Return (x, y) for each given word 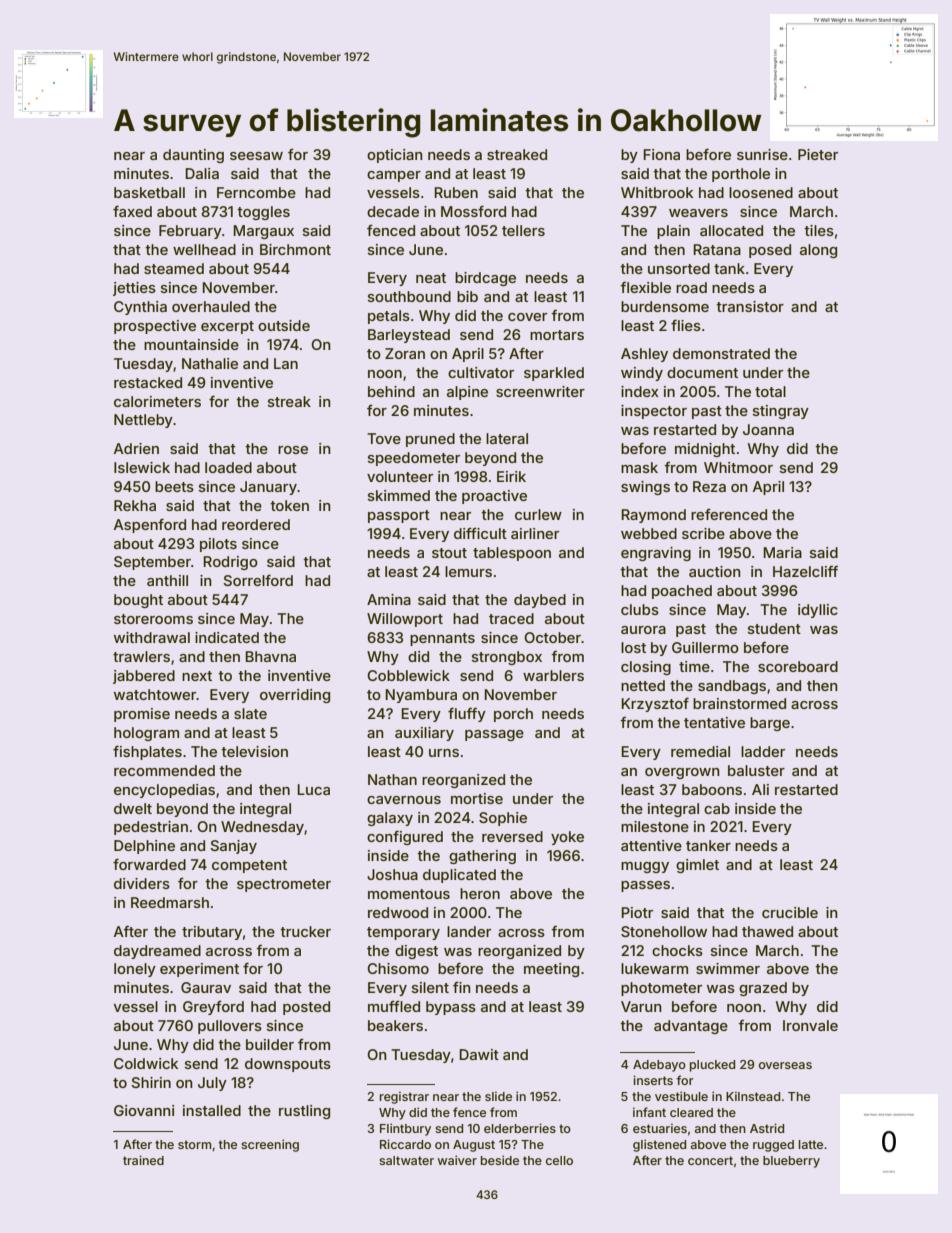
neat (431, 278)
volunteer (400, 476)
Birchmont (295, 249)
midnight (705, 450)
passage (494, 735)
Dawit (479, 1054)
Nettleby (143, 421)
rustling (304, 1112)
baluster (756, 770)
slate (250, 713)
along (818, 251)
